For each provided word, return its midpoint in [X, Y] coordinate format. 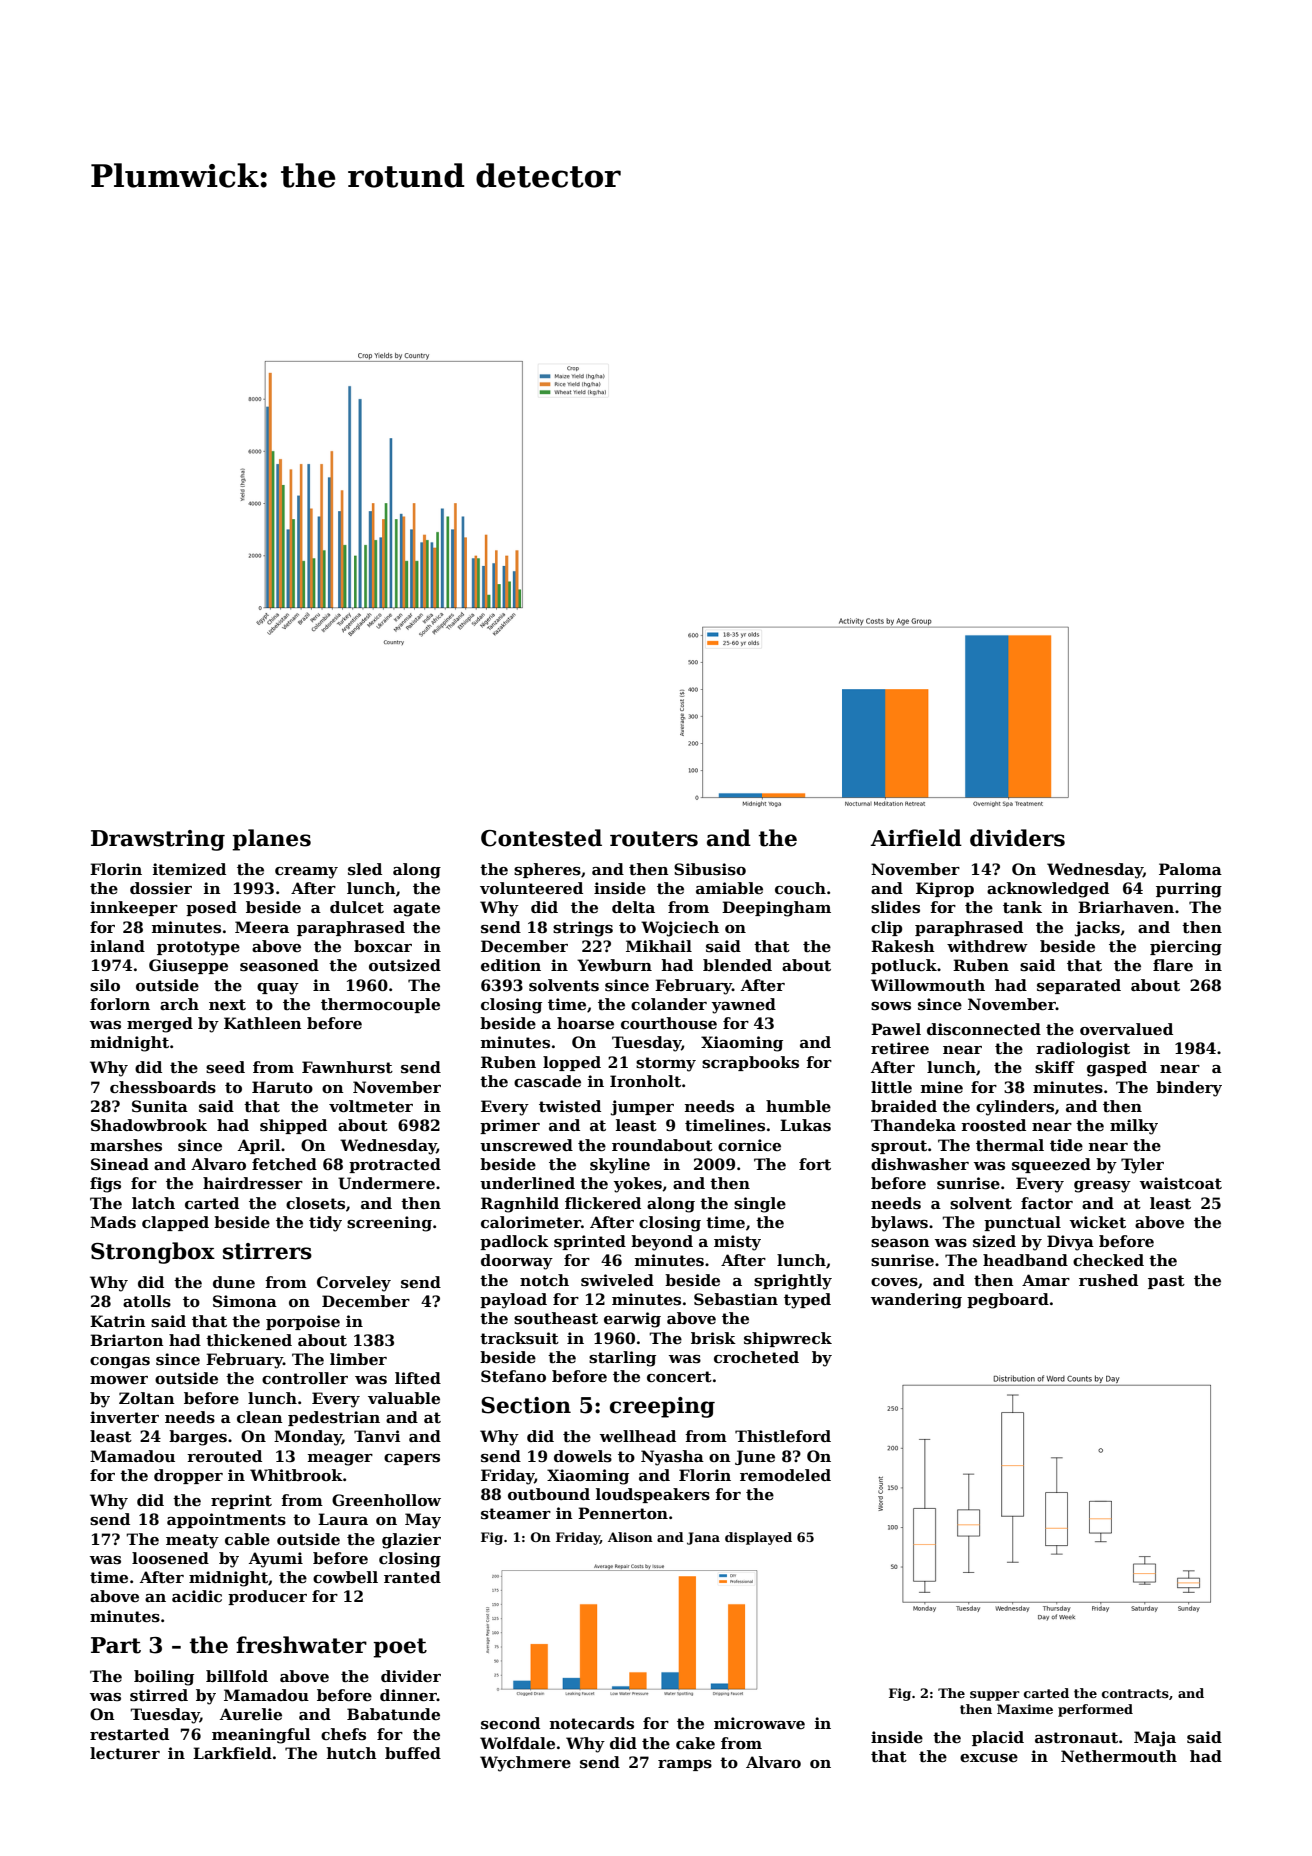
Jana [703, 1538]
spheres [547, 870]
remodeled [785, 1475]
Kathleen [263, 1023]
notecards [592, 1723]
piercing [1186, 948]
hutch [352, 1753]
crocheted [756, 1357]
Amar [1046, 1280]
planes [271, 840]
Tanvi [377, 1436]
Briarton [127, 1340]
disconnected [984, 1029]
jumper [642, 1108]
